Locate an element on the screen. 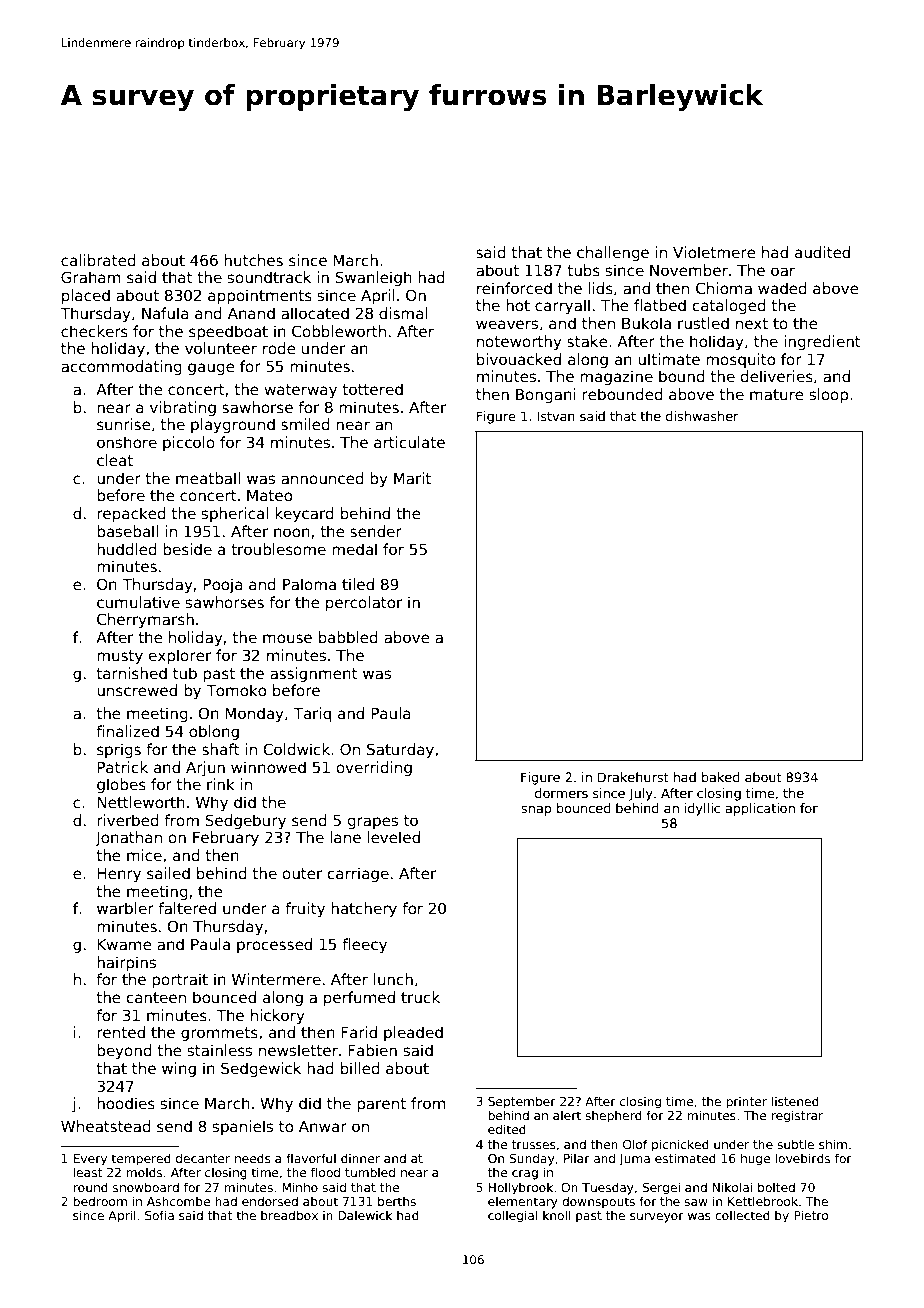  outer is located at coordinates (302, 873).
